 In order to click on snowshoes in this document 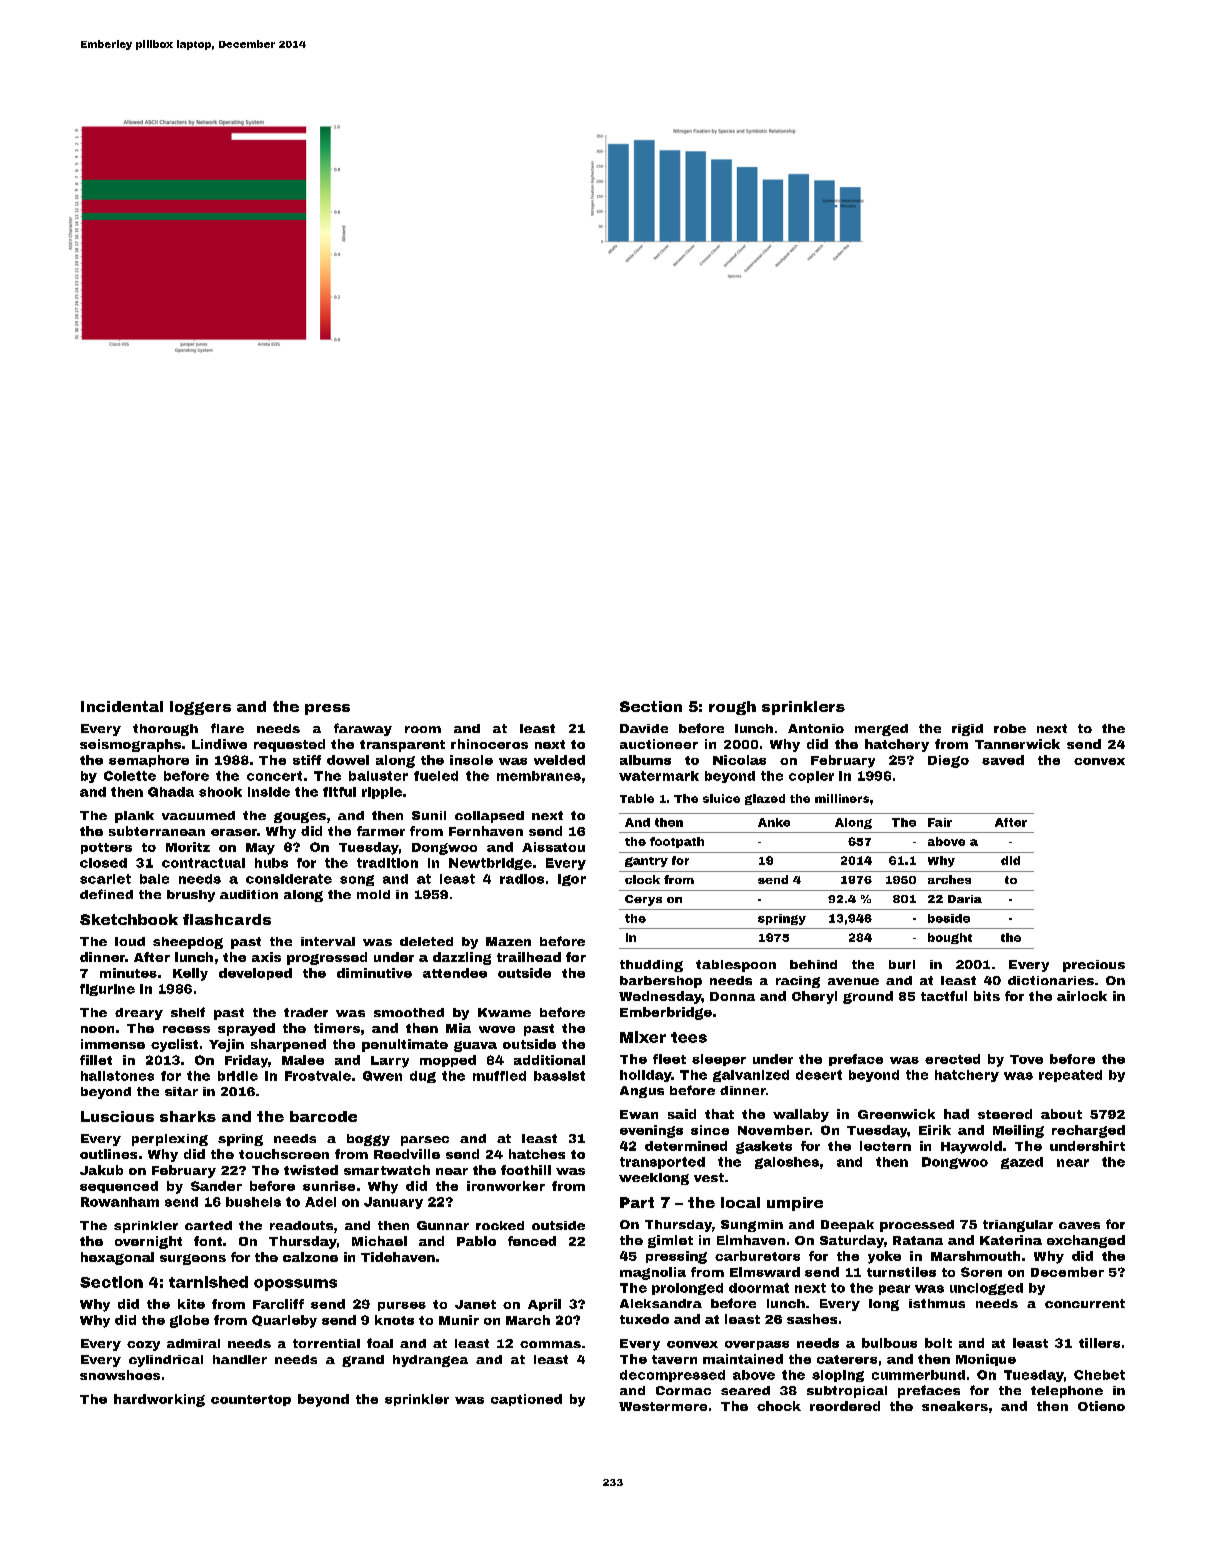, I will do `click(120, 1375)`.
